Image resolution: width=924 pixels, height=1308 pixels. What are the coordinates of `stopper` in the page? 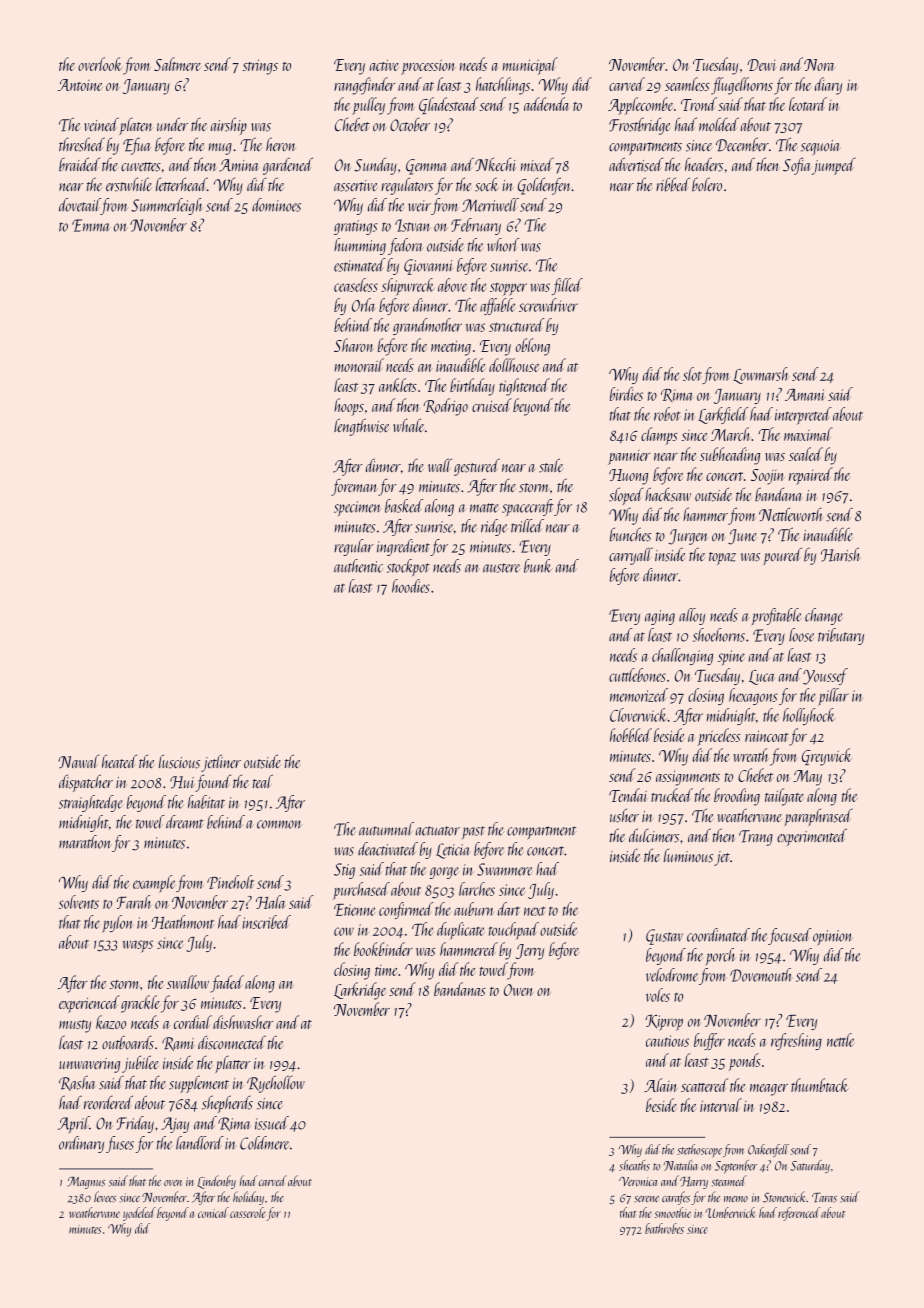 It's located at (508, 289).
